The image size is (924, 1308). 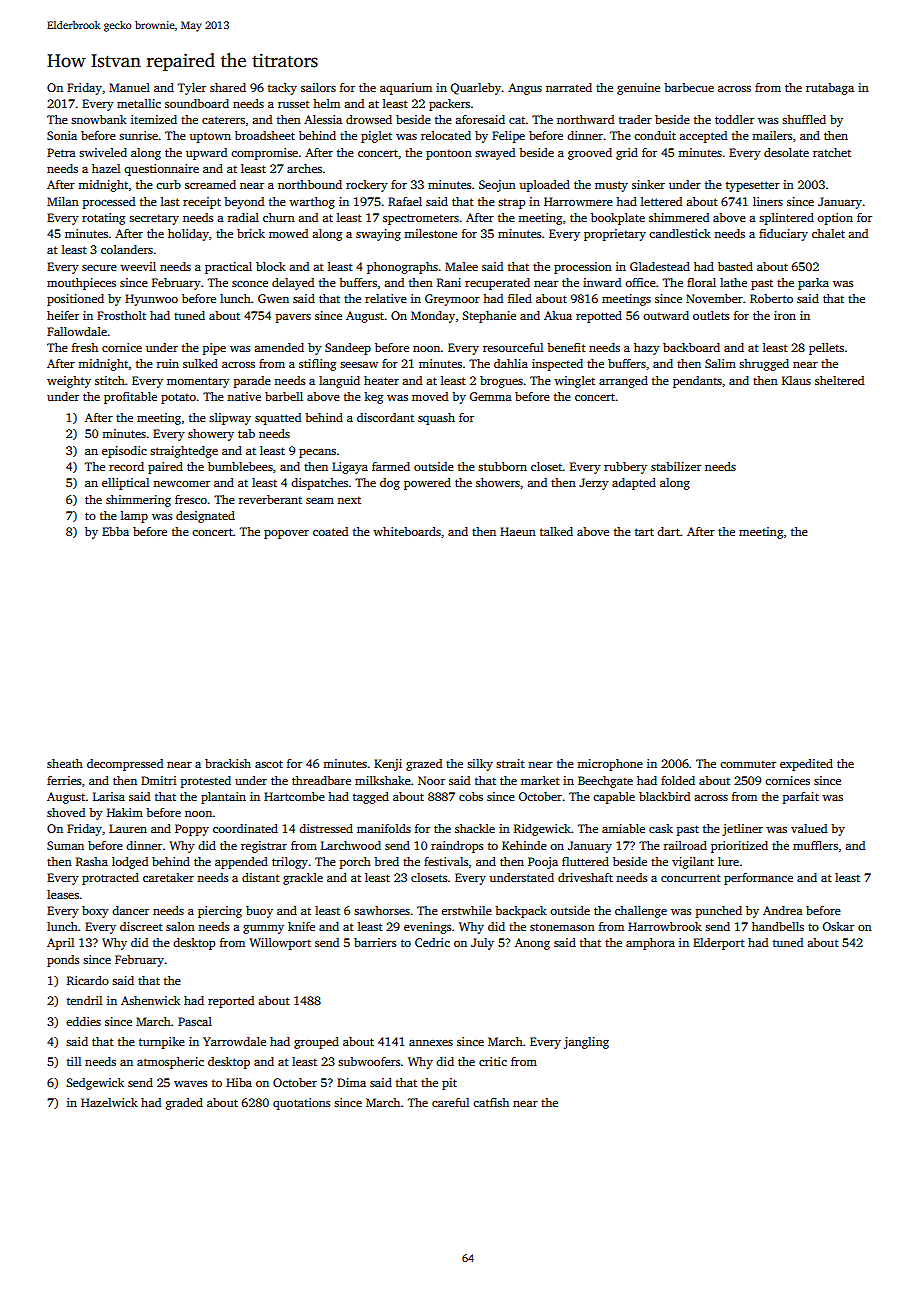 I want to click on Sedgewick, so click(x=95, y=1084).
